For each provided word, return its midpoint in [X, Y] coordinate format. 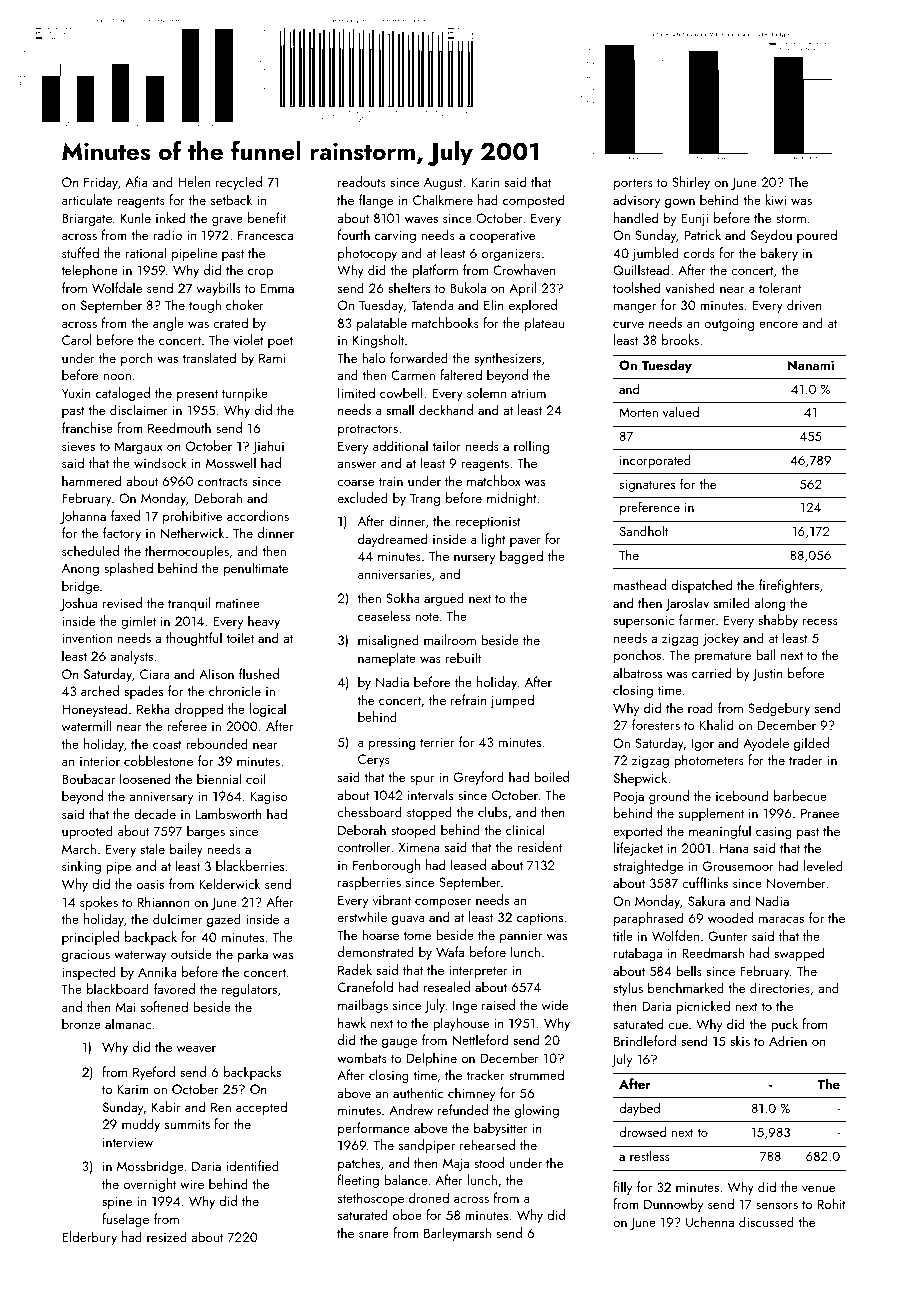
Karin [485, 182]
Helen [194, 181]
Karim [133, 1089]
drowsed [642, 1131]
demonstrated [376, 951]
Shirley [691, 183]
